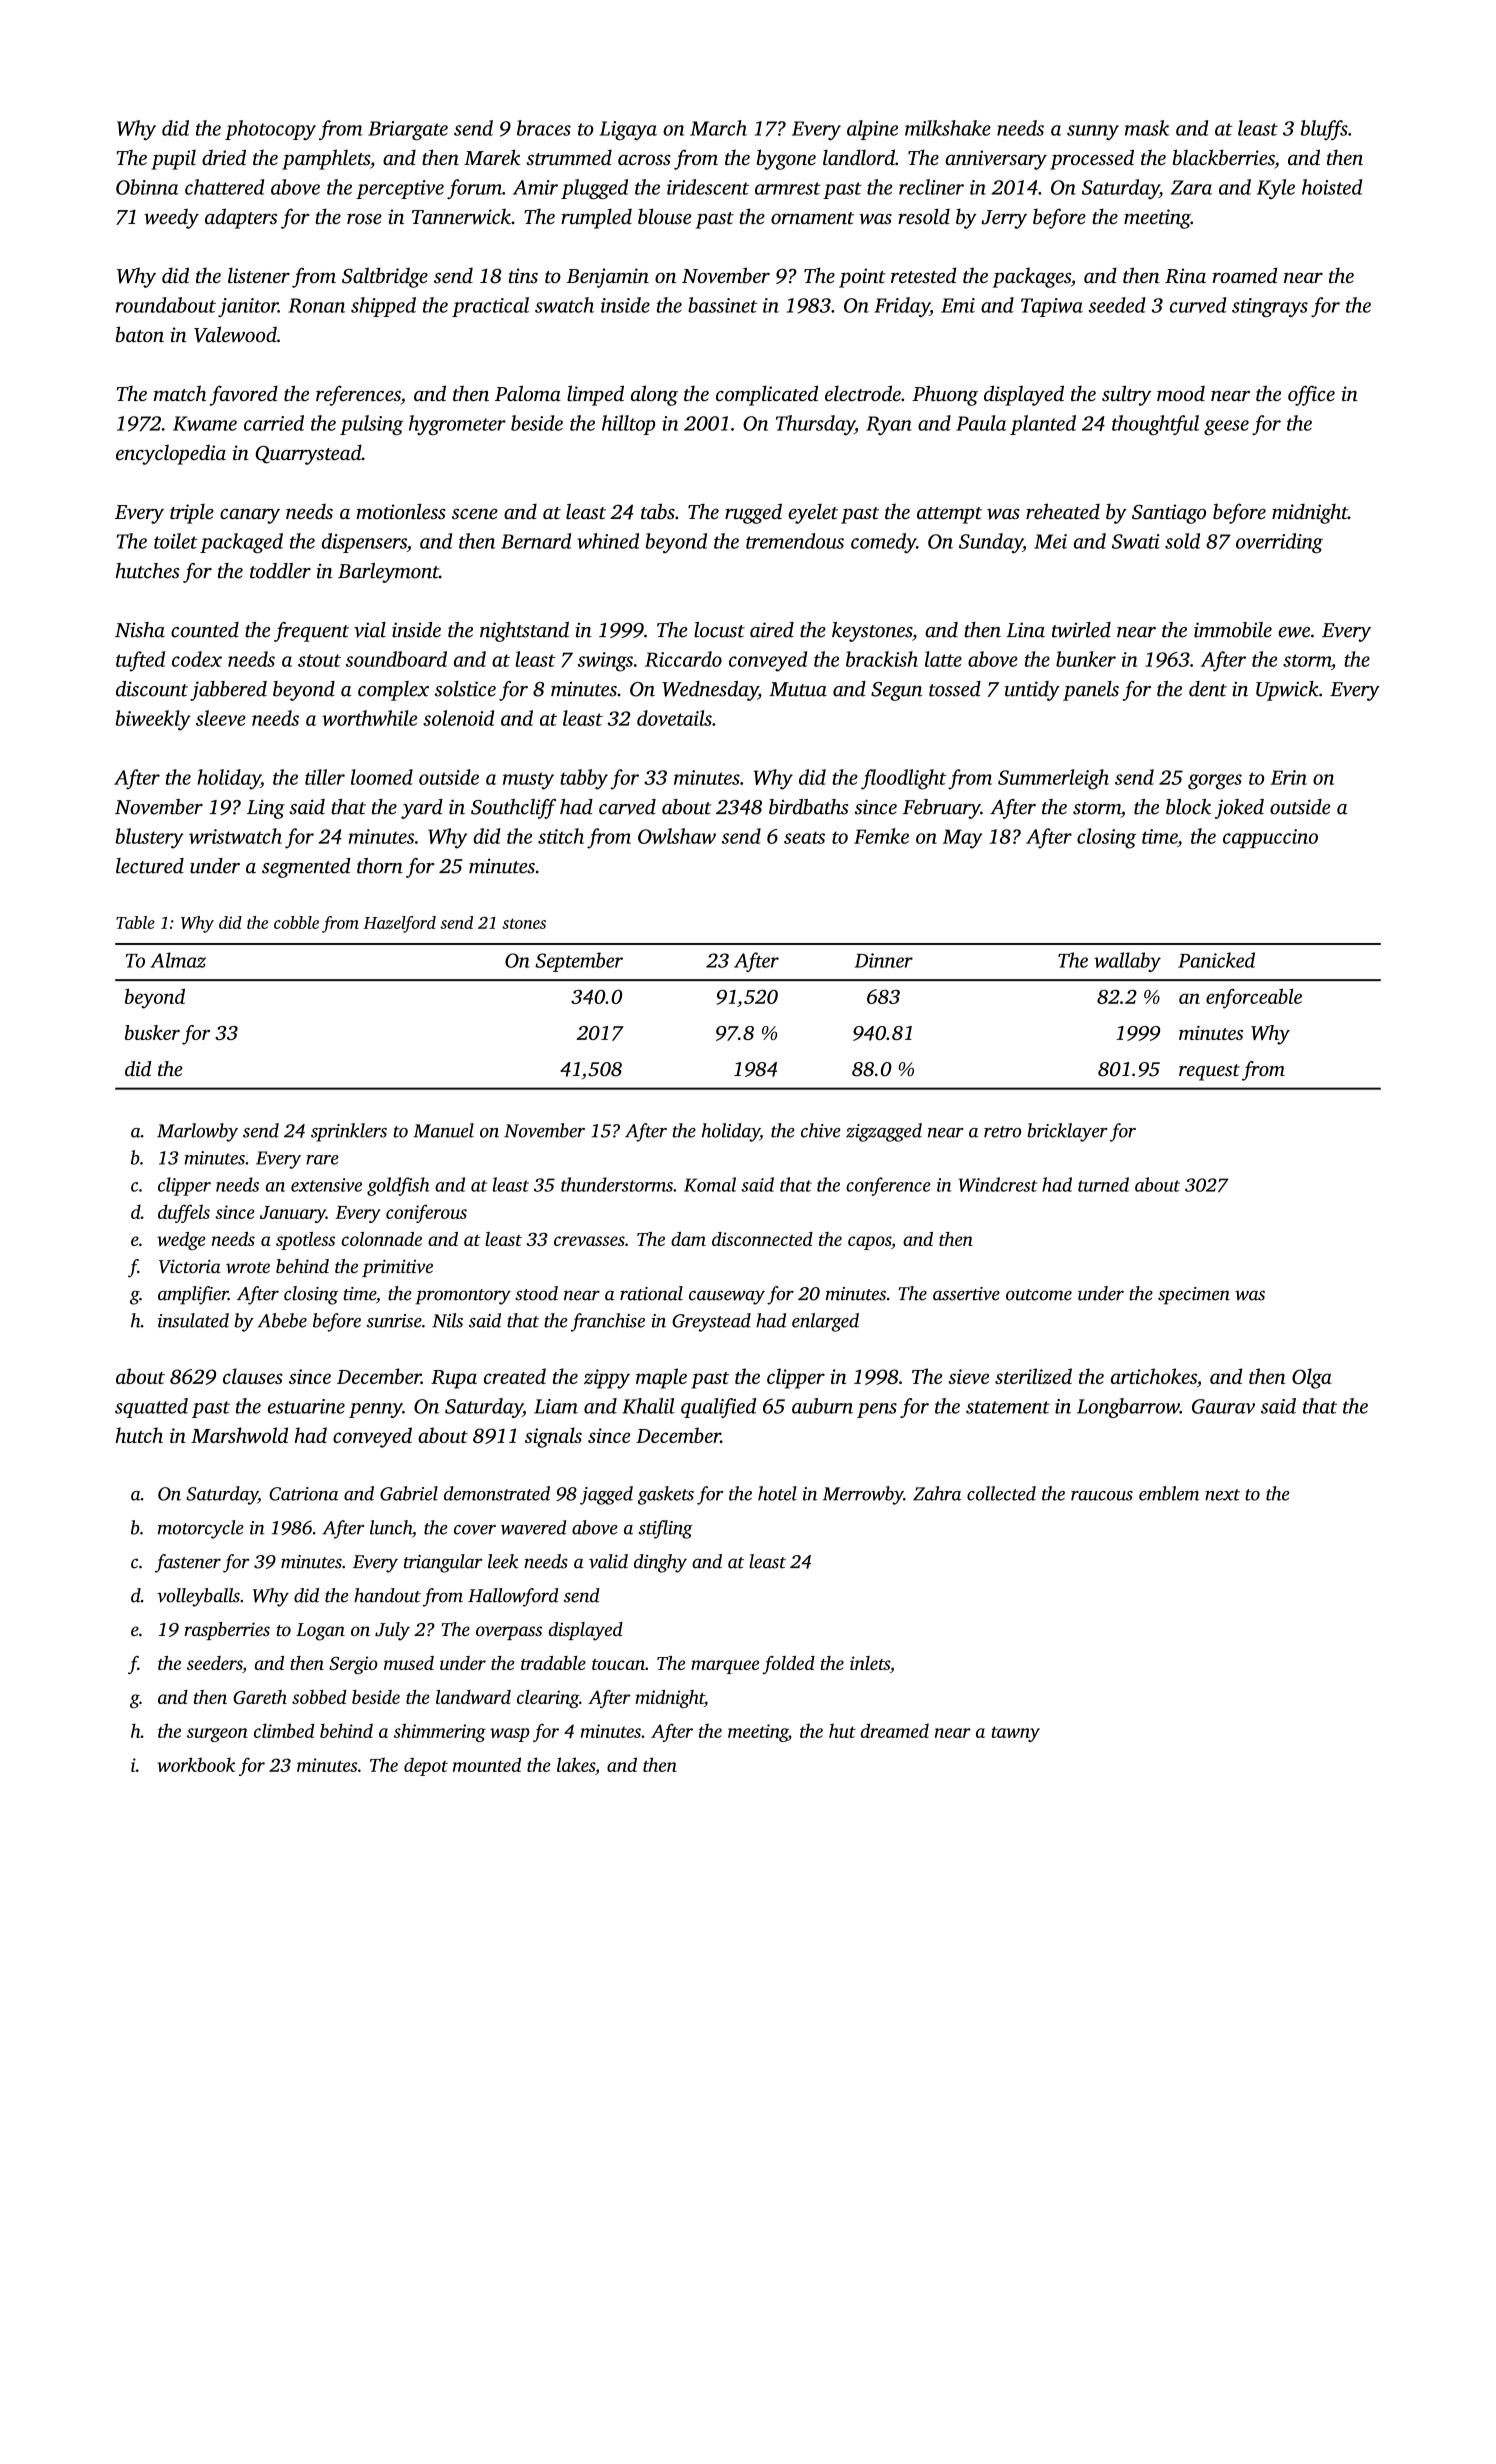  Describe the element at coordinates (364, 219) in the screenshot. I see `rose` at that location.
